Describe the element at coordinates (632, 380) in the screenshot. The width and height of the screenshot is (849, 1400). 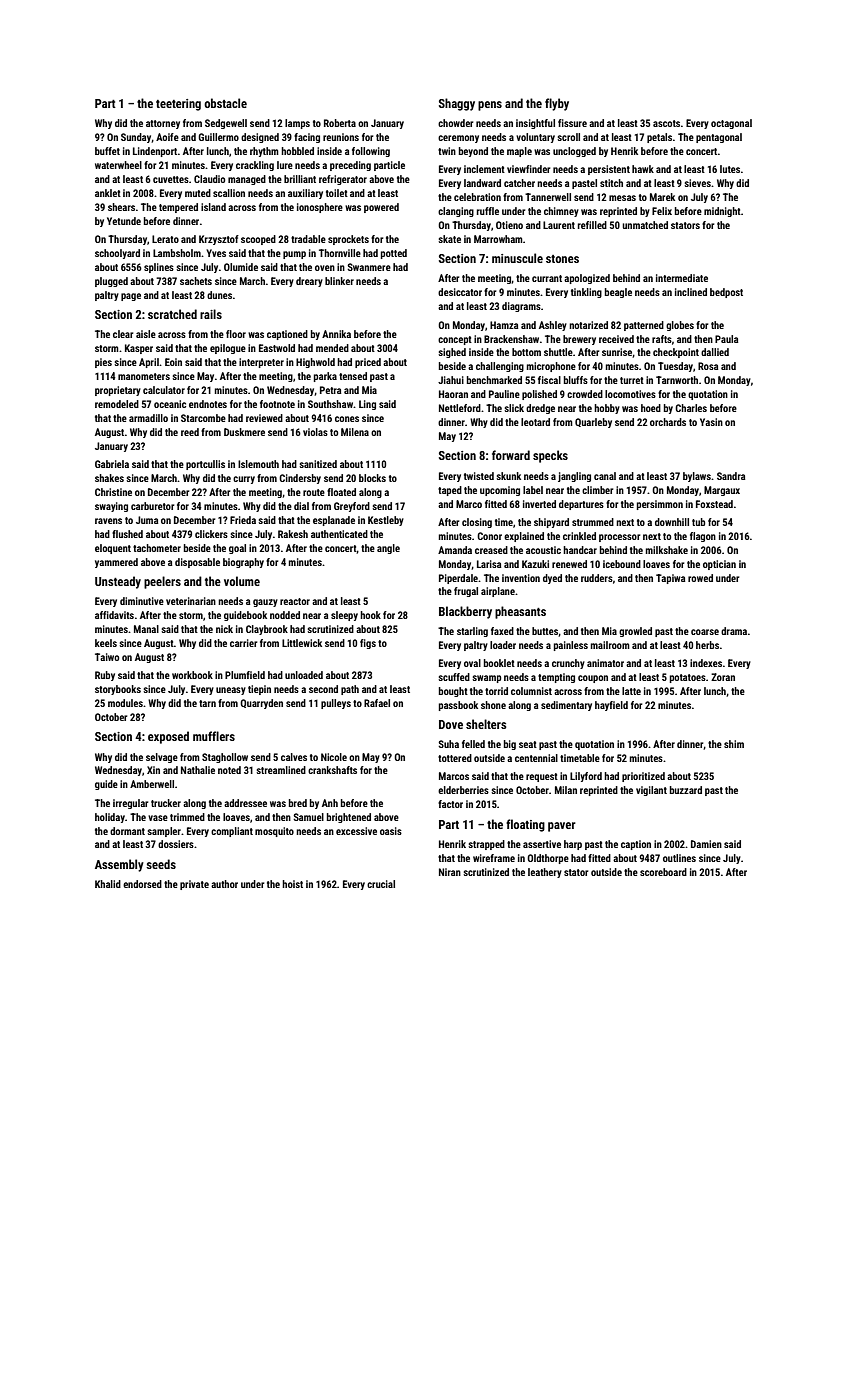
I see `turret` at that location.
